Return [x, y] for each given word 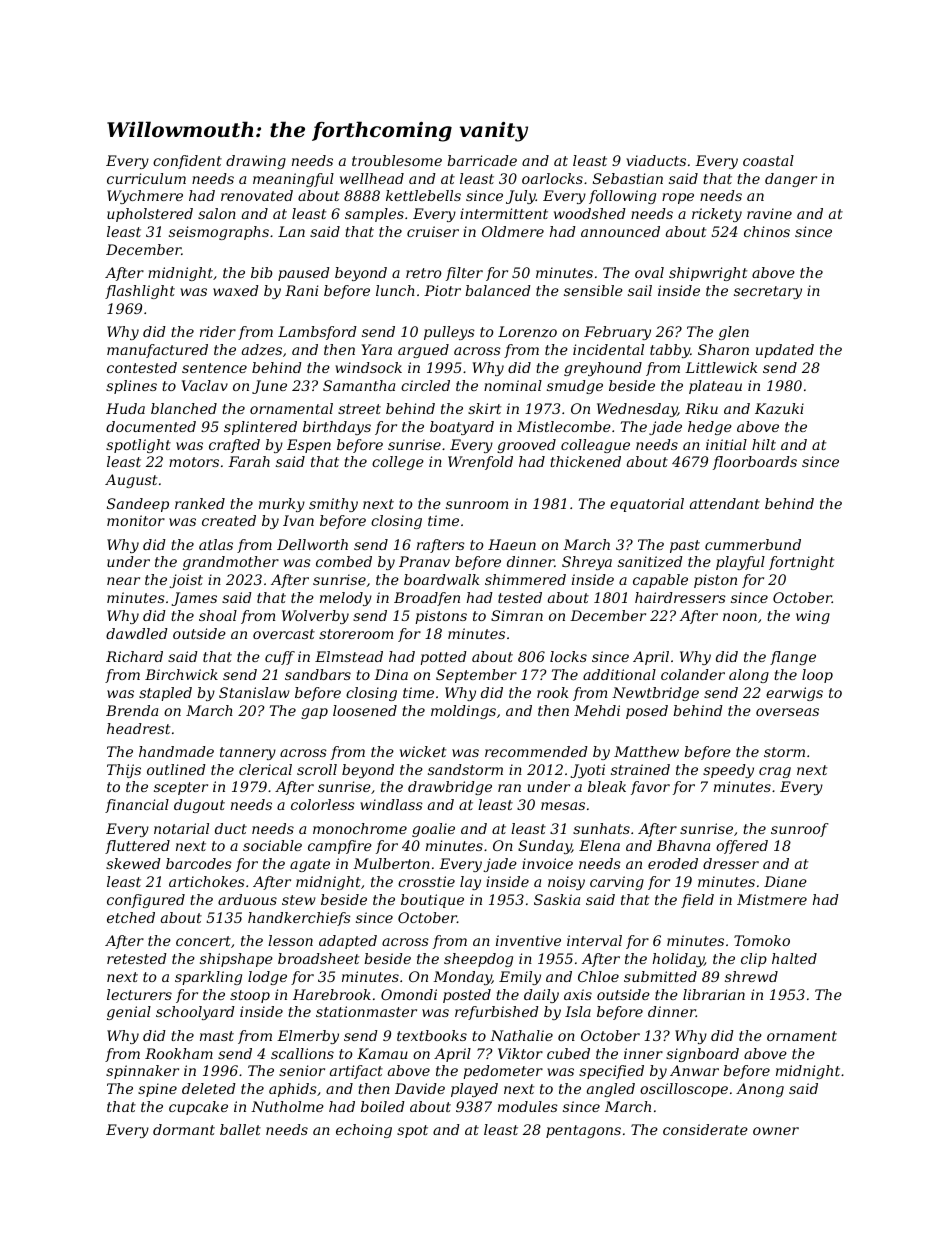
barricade [482, 160]
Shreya [587, 563]
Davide [420, 1088]
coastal [768, 160]
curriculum [146, 178]
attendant [725, 503]
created [229, 520]
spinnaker [142, 1072]
